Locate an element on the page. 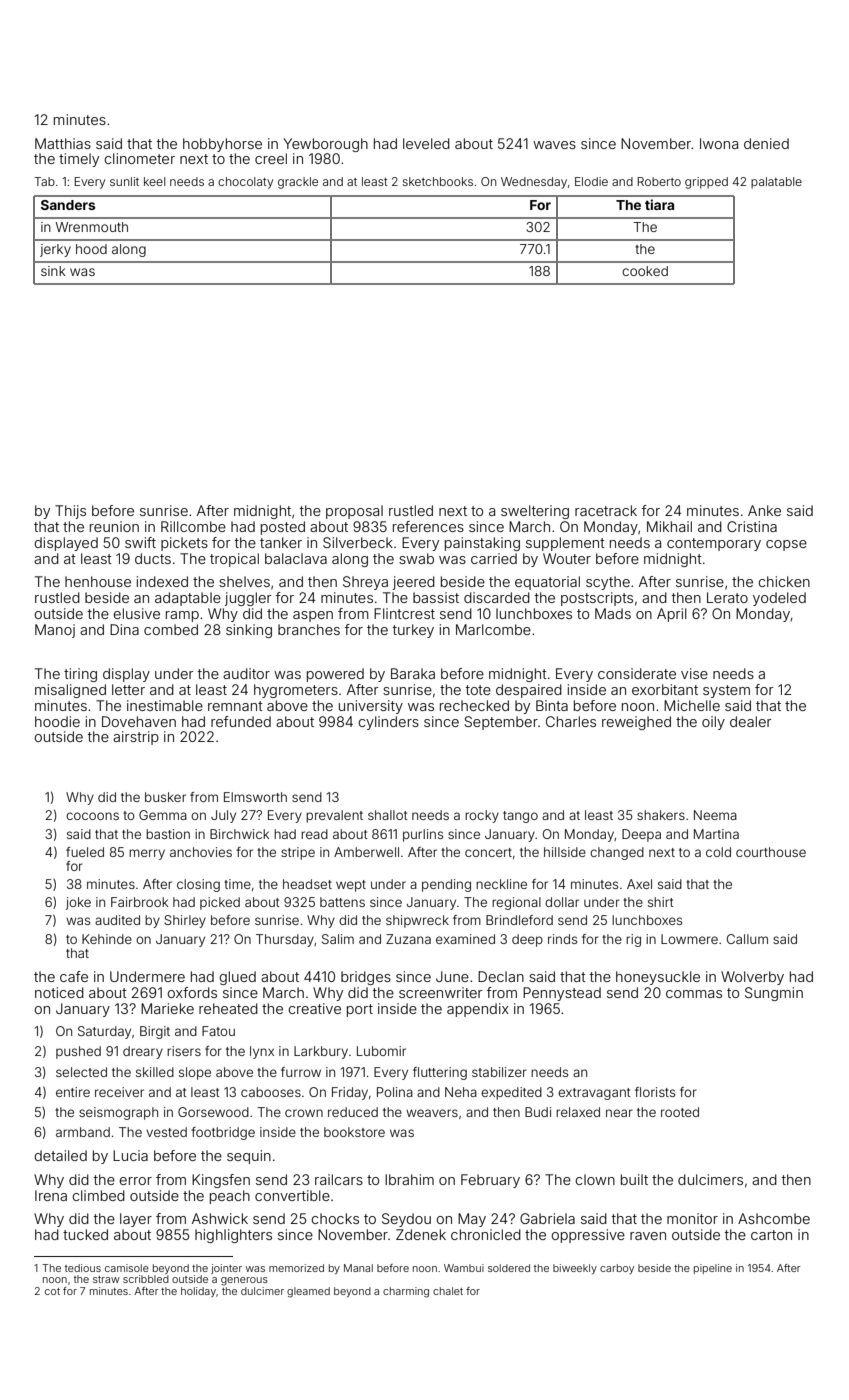 The image size is (849, 1400). swab is located at coordinates (416, 558).
